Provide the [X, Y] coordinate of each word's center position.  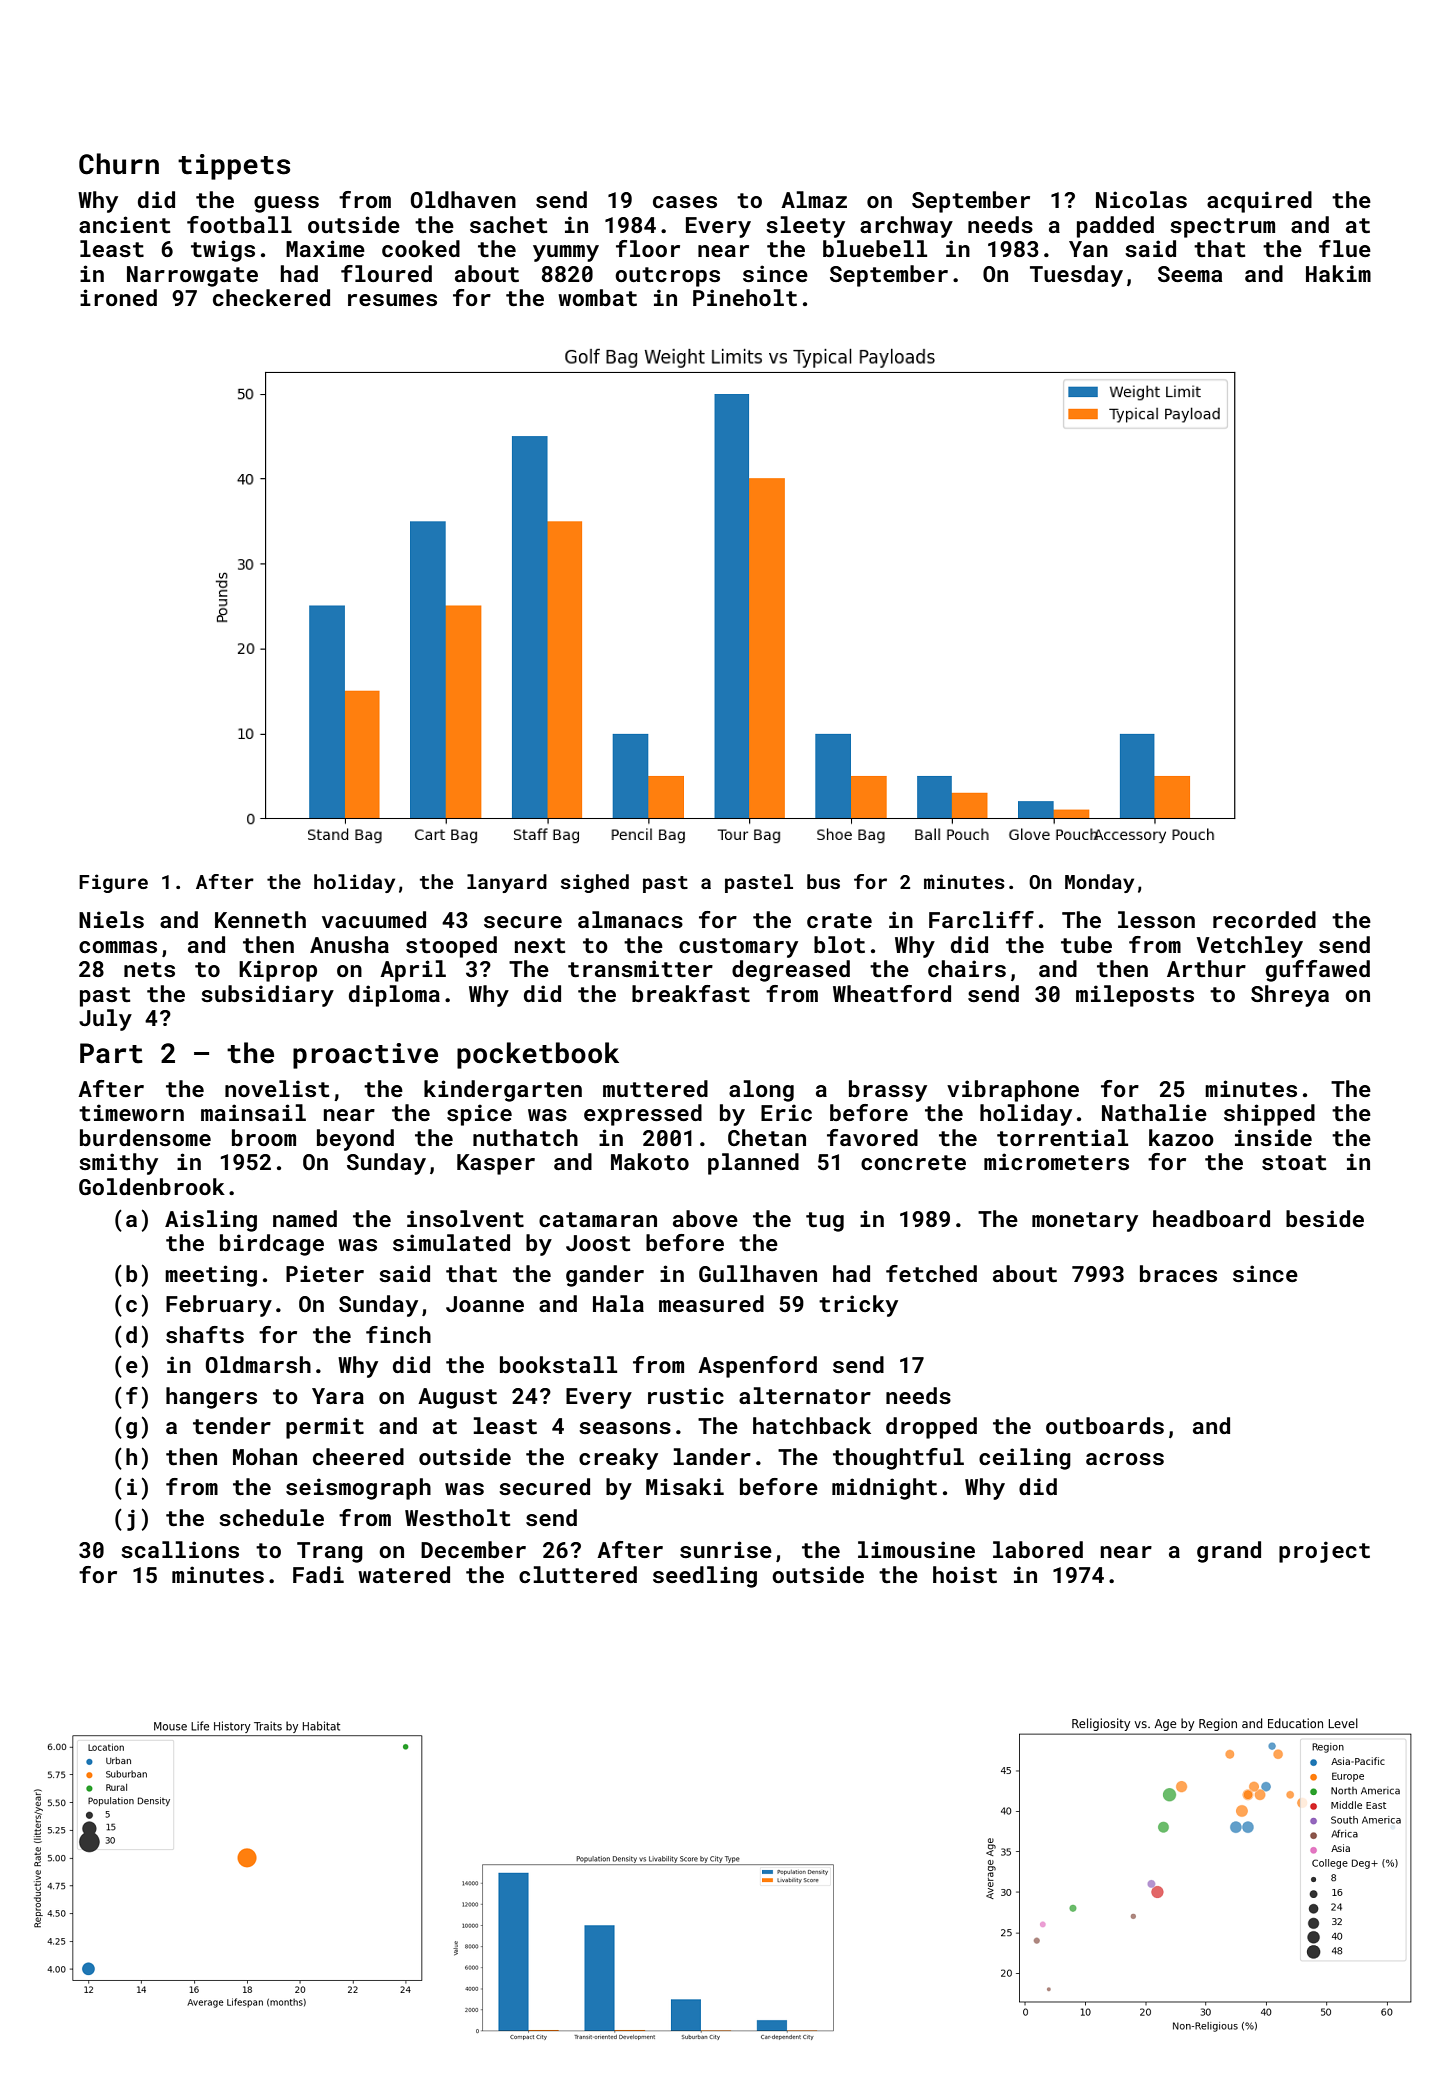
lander [712, 1456]
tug [825, 1222]
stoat [1294, 1162]
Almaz [814, 199]
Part [111, 1053]
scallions [180, 1549]
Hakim [1338, 273]
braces [1178, 1273]
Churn [119, 164]
